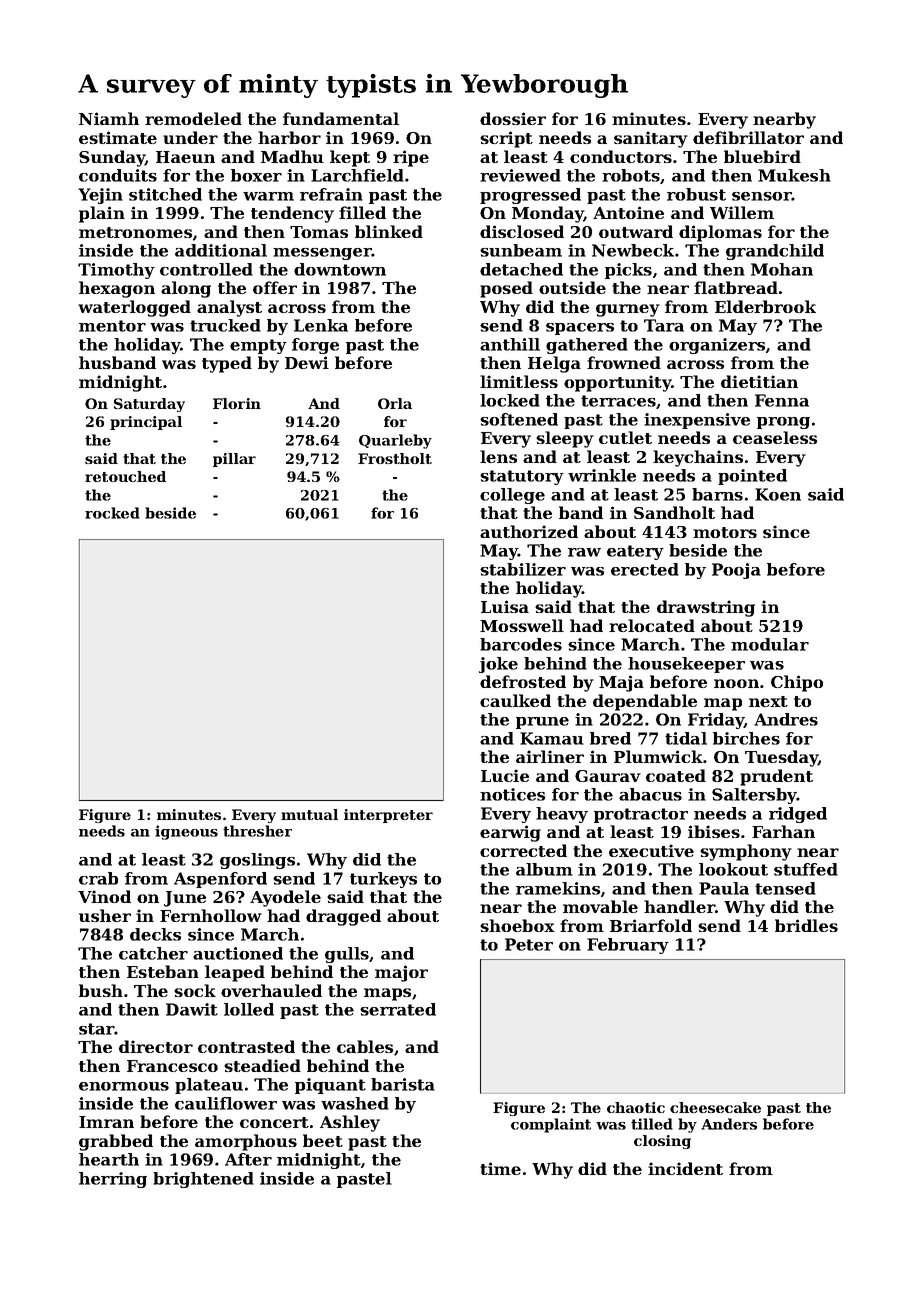 The width and height of the page is (924, 1308). What do you see at coordinates (600, 906) in the page?
I see `movable` at bounding box center [600, 906].
